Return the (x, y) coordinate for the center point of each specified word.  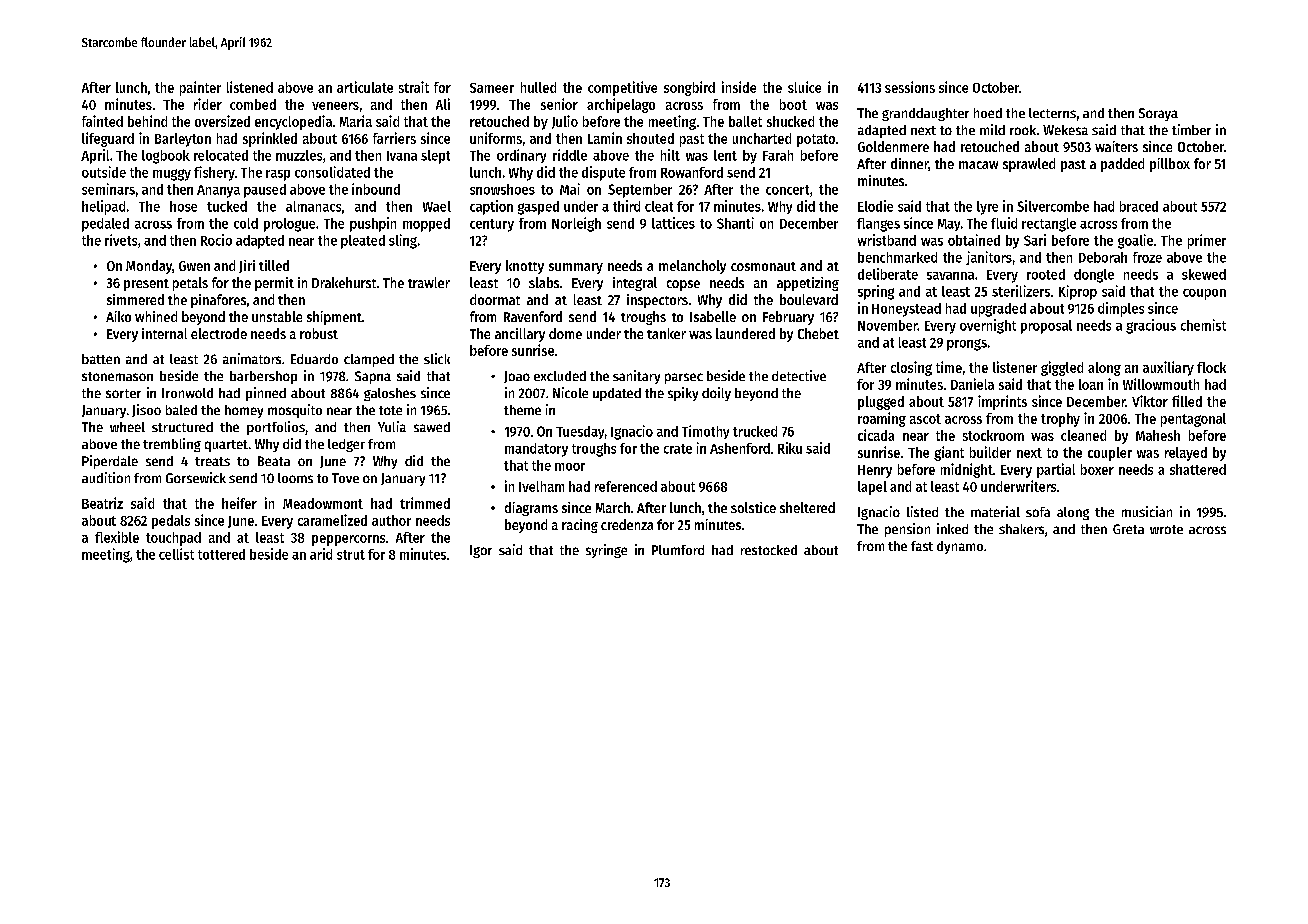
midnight (967, 470)
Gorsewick (196, 477)
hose (183, 206)
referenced (626, 486)
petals (190, 284)
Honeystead (906, 310)
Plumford (678, 550)
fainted (102, 121)
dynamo (960, 547)
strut (351, 555)
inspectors (657, 301)
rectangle (1049, 225)
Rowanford (692, 172)
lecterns (1052, 113)
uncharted (762, 138)
